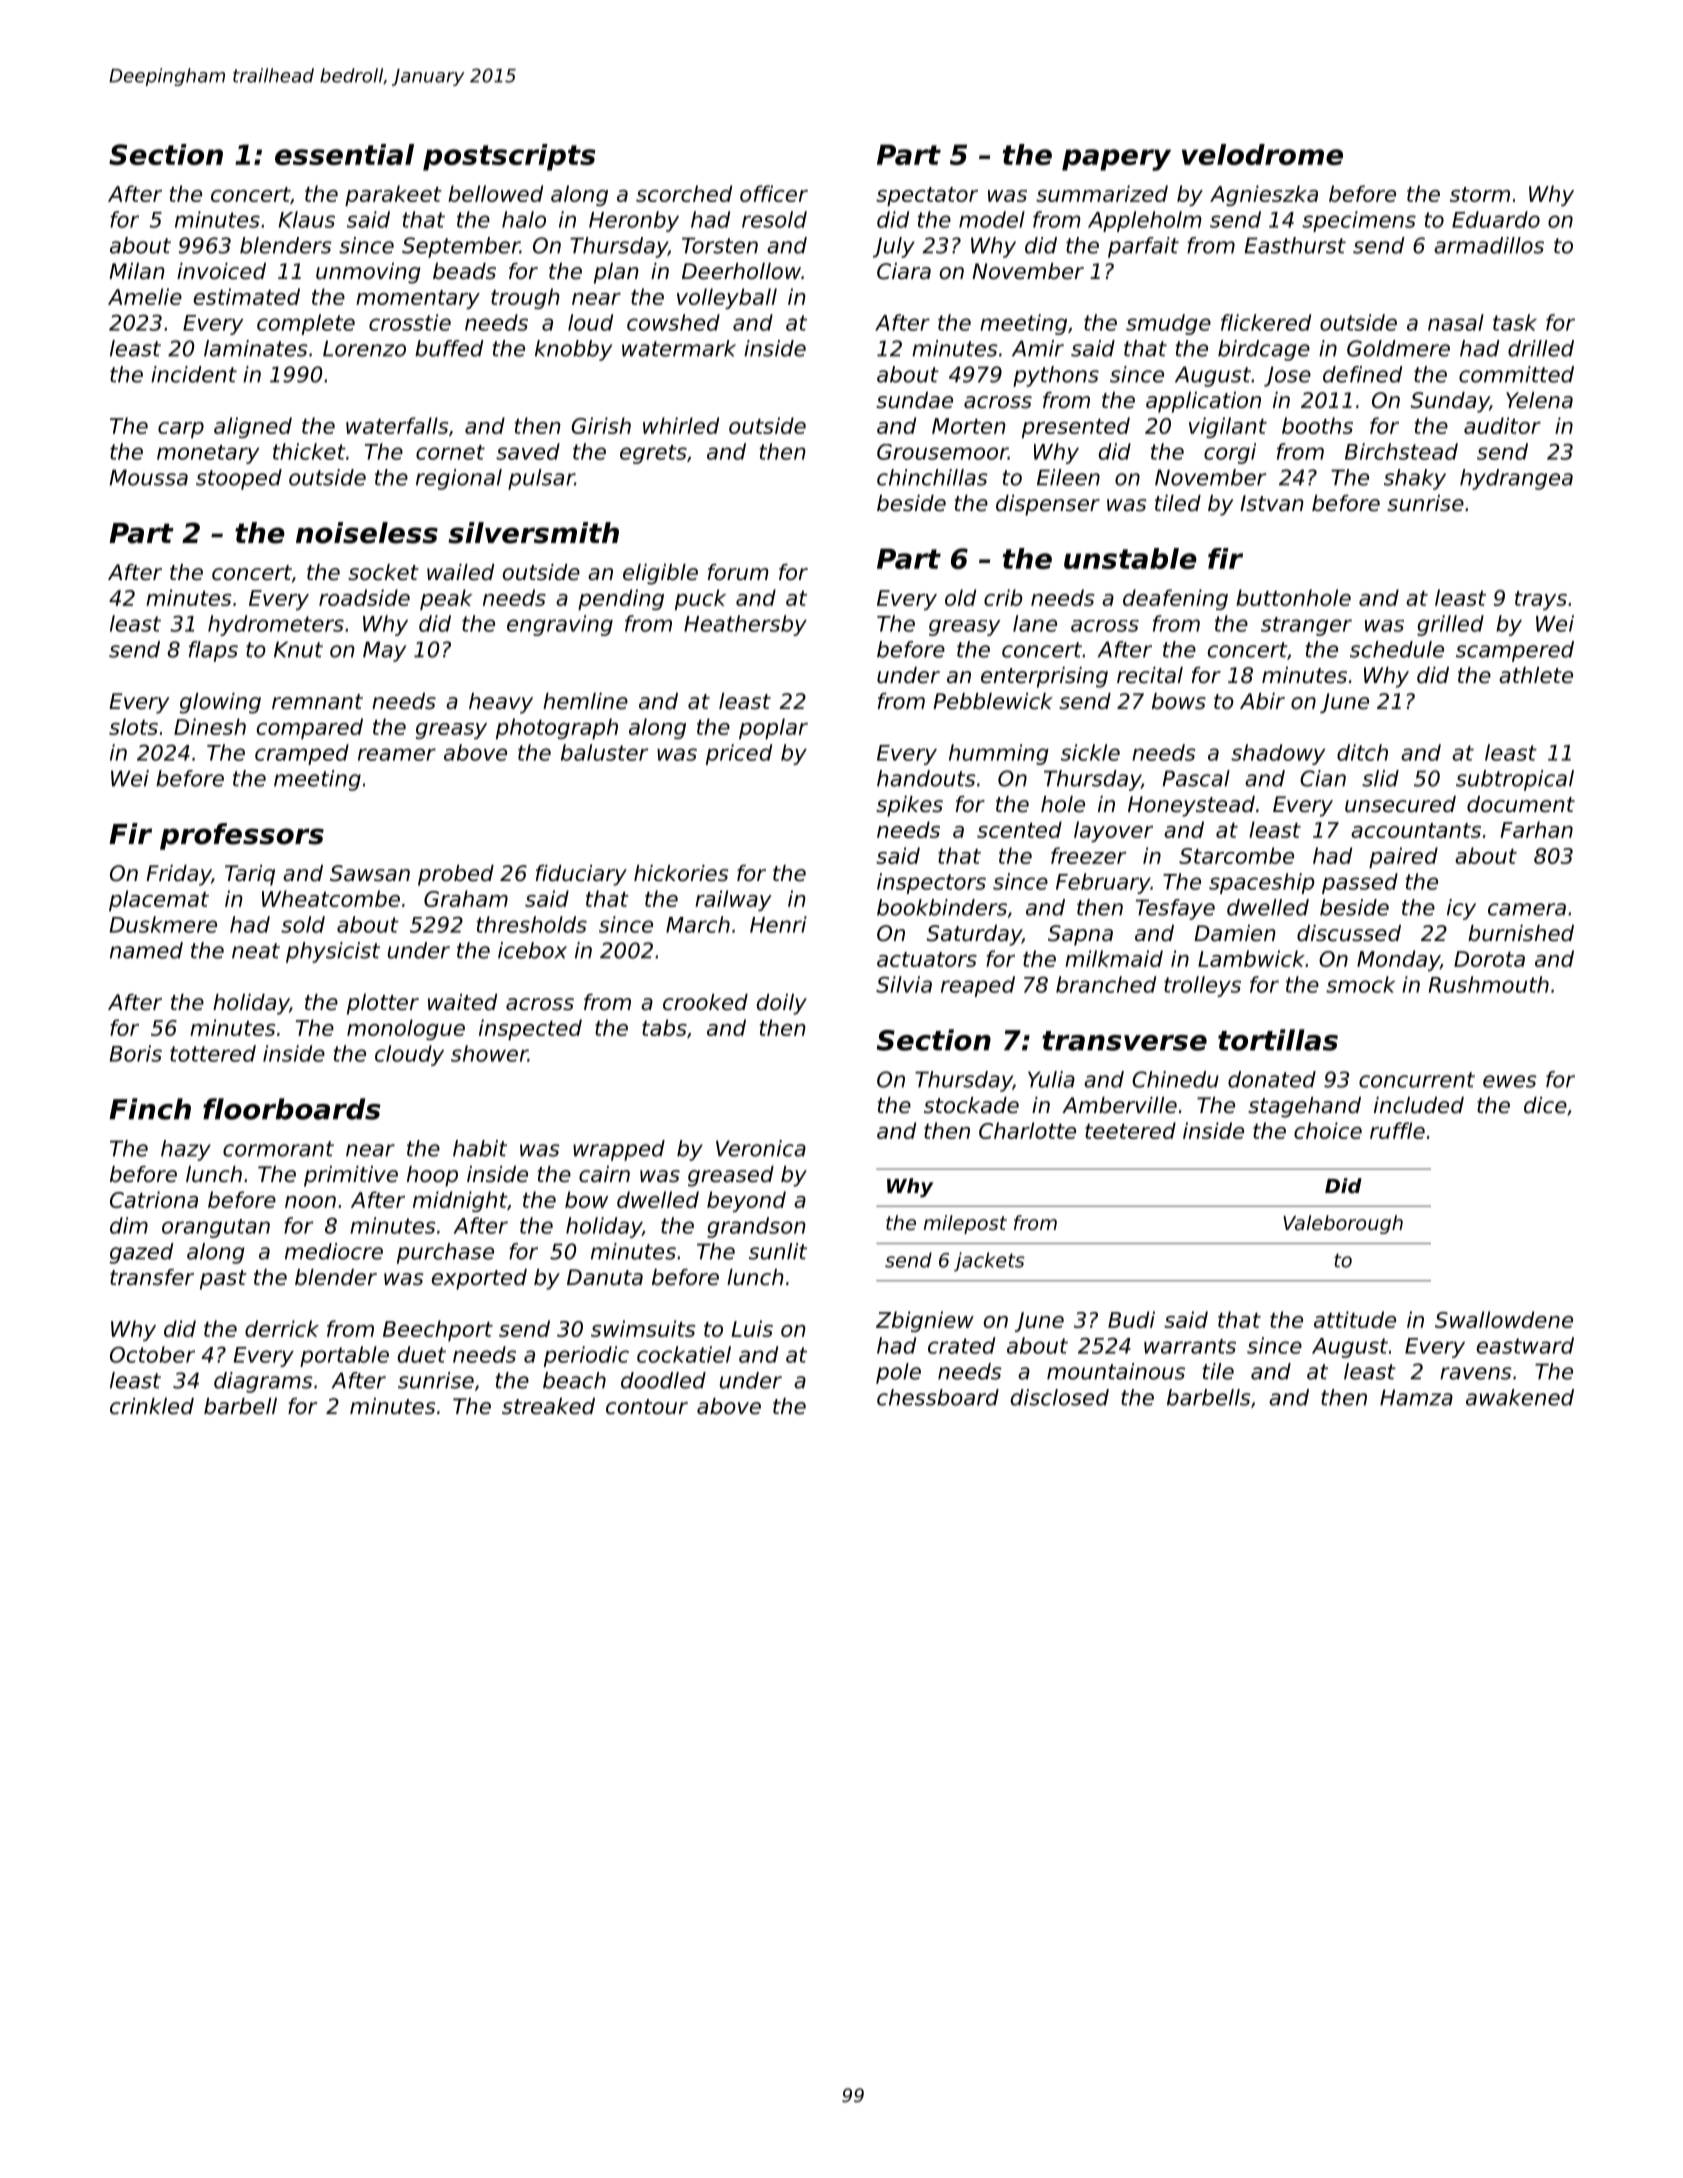 Image resolution: width=1683 pixels, height=2178 pixels. I want to click on Morten, so click(969, 426).
